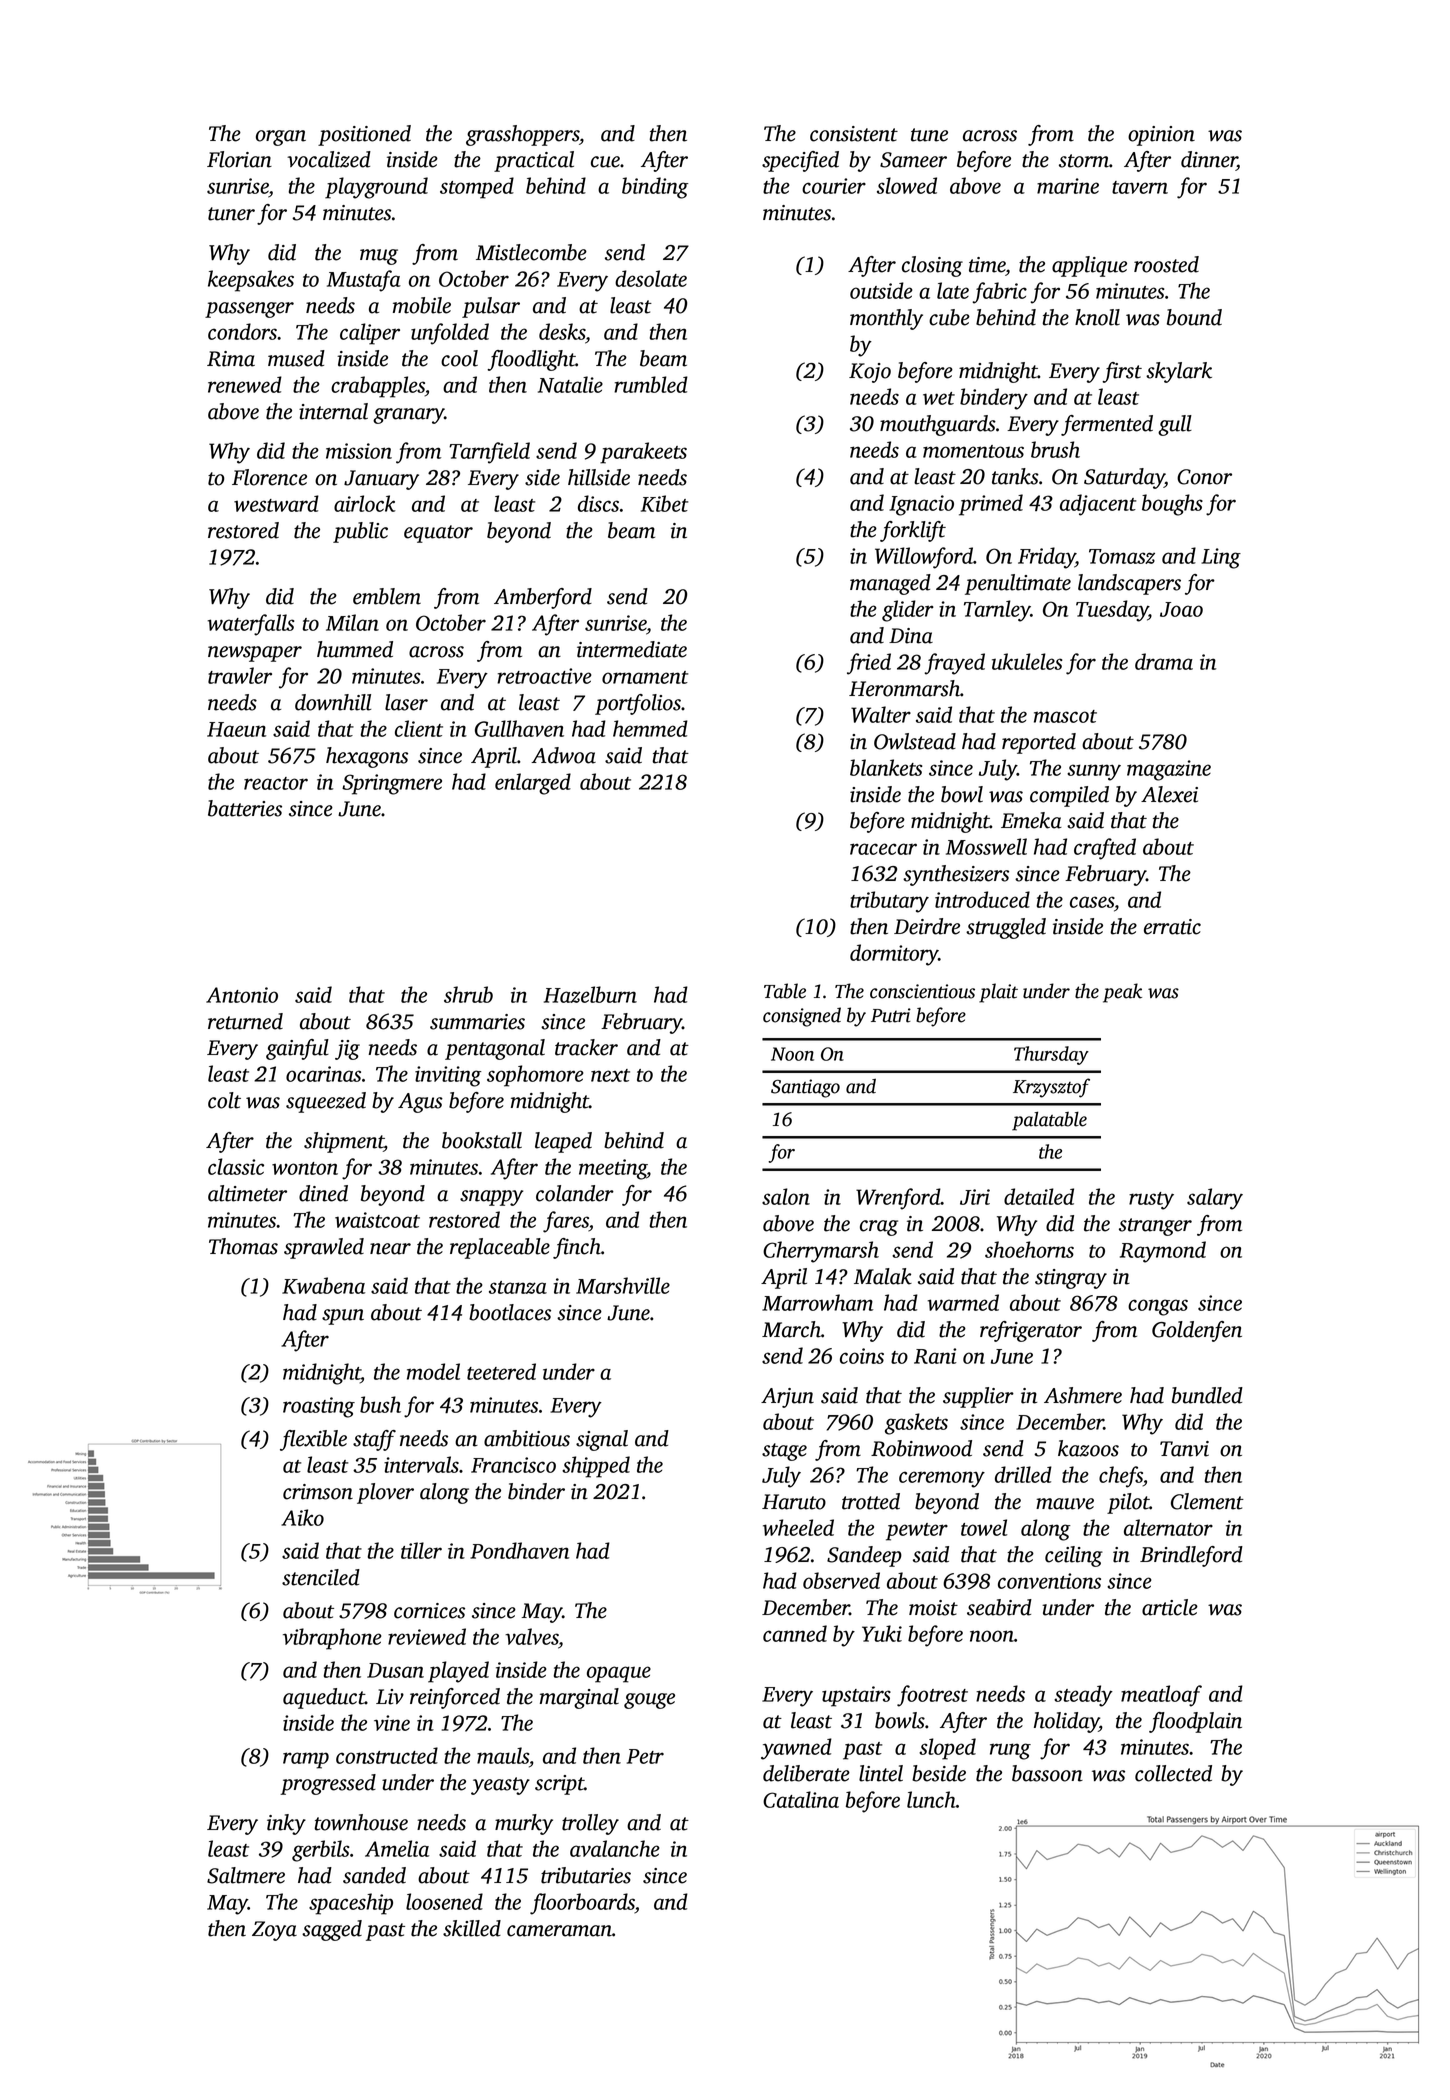  What do you see at coordinates (397, 1848) in the screenshot?
I see `Amelia` at bounding box center [397, 1848].
